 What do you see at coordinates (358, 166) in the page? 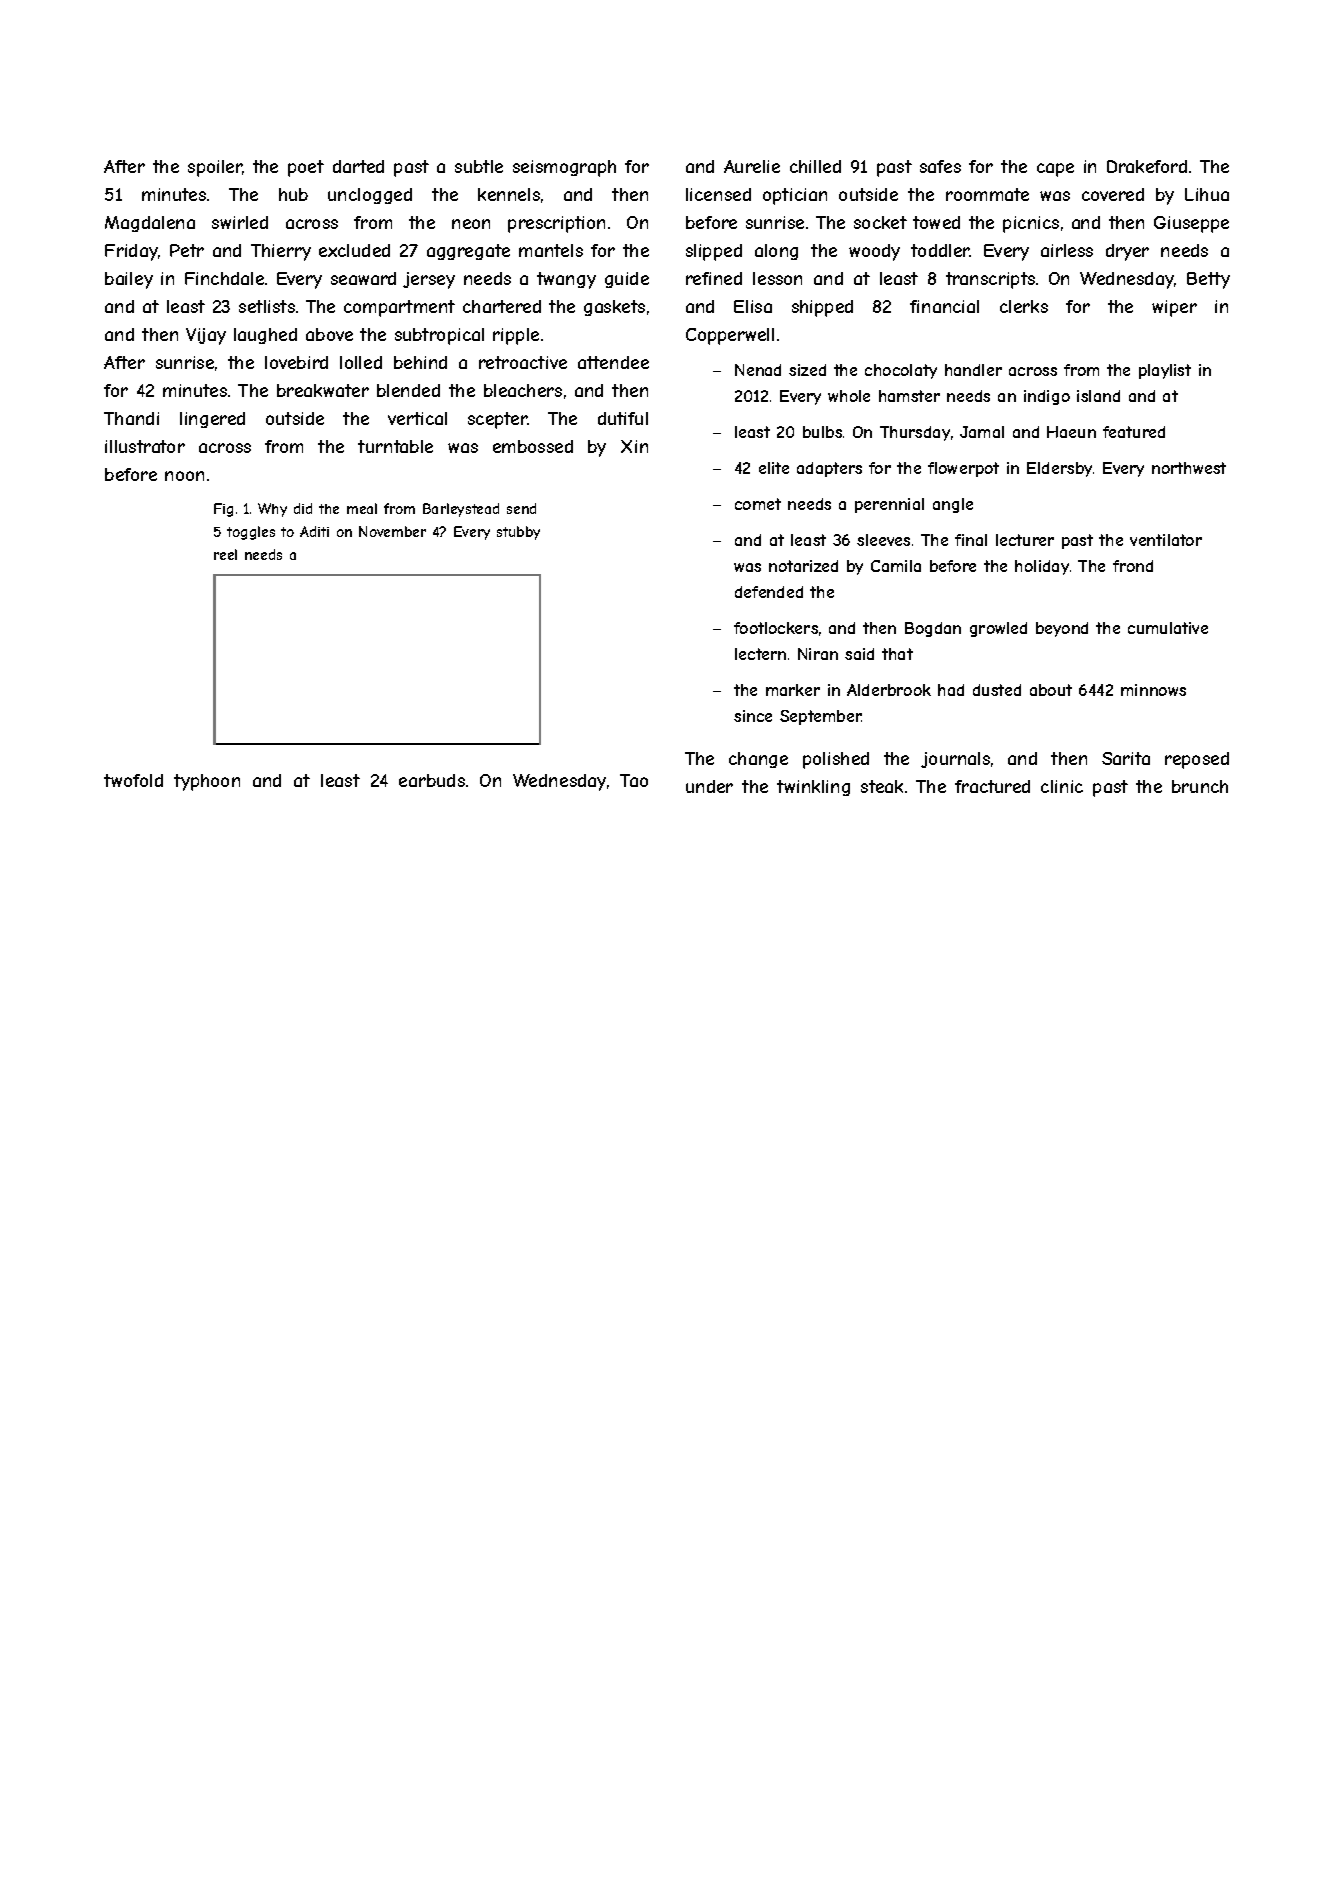
I see `darted` at bounding box center [358, 166].
